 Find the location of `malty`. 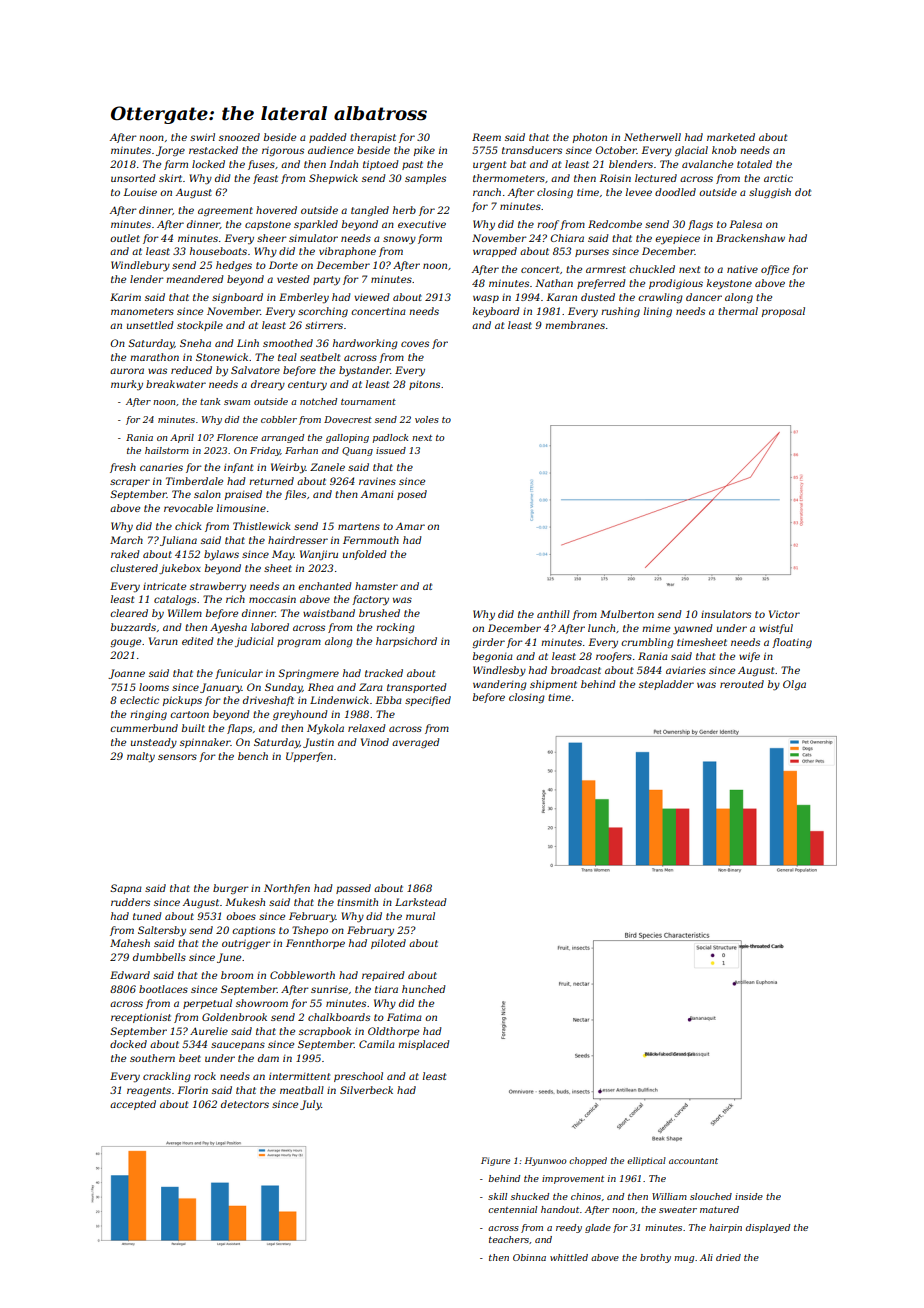

malty is located at coordinates (141, 757).
